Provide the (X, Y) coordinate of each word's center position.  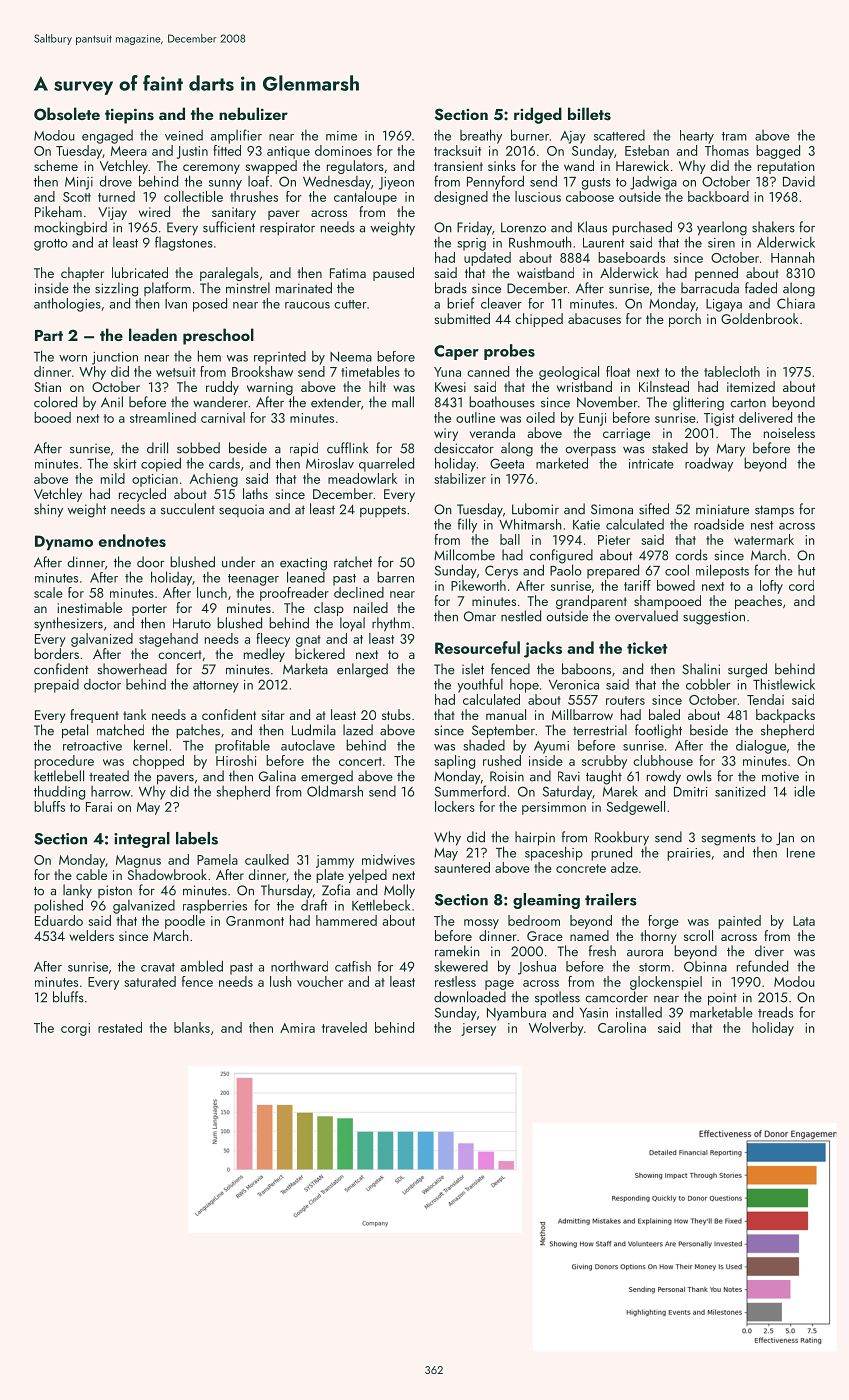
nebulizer (253, 113)
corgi (75, 1029)
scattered (619, 135)
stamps (774, 511)
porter (149, 610)
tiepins (129, 116)
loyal (352, 624)
